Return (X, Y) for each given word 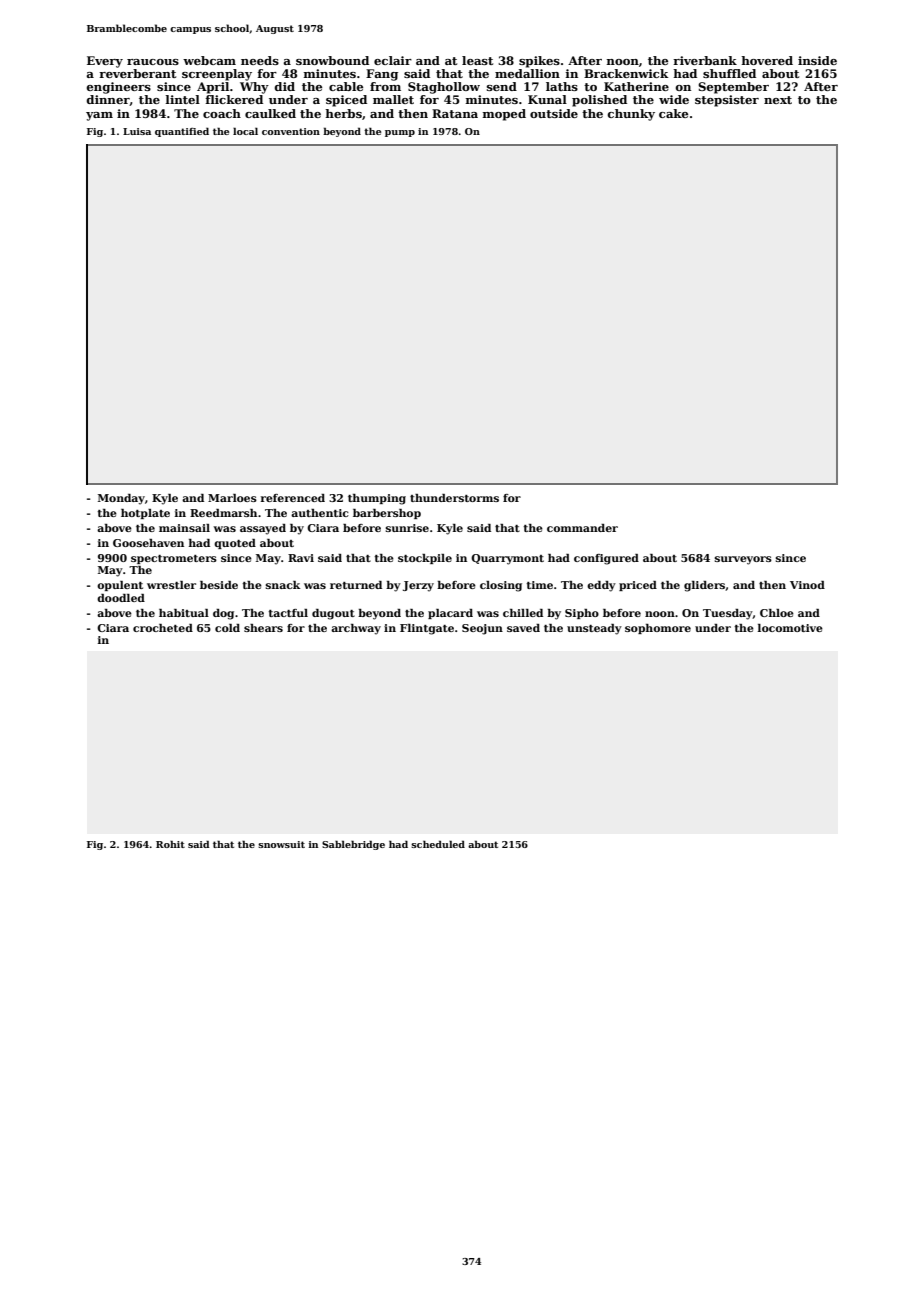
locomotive (790, 628)
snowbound (332, 60)
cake (673, 113)
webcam (209, 60)
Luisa (137, 131)
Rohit (170, 844)
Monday (121, 499)
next (778, 100)
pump (400, 133)
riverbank (705, 60)
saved (523, 628)
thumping (377, 499)
